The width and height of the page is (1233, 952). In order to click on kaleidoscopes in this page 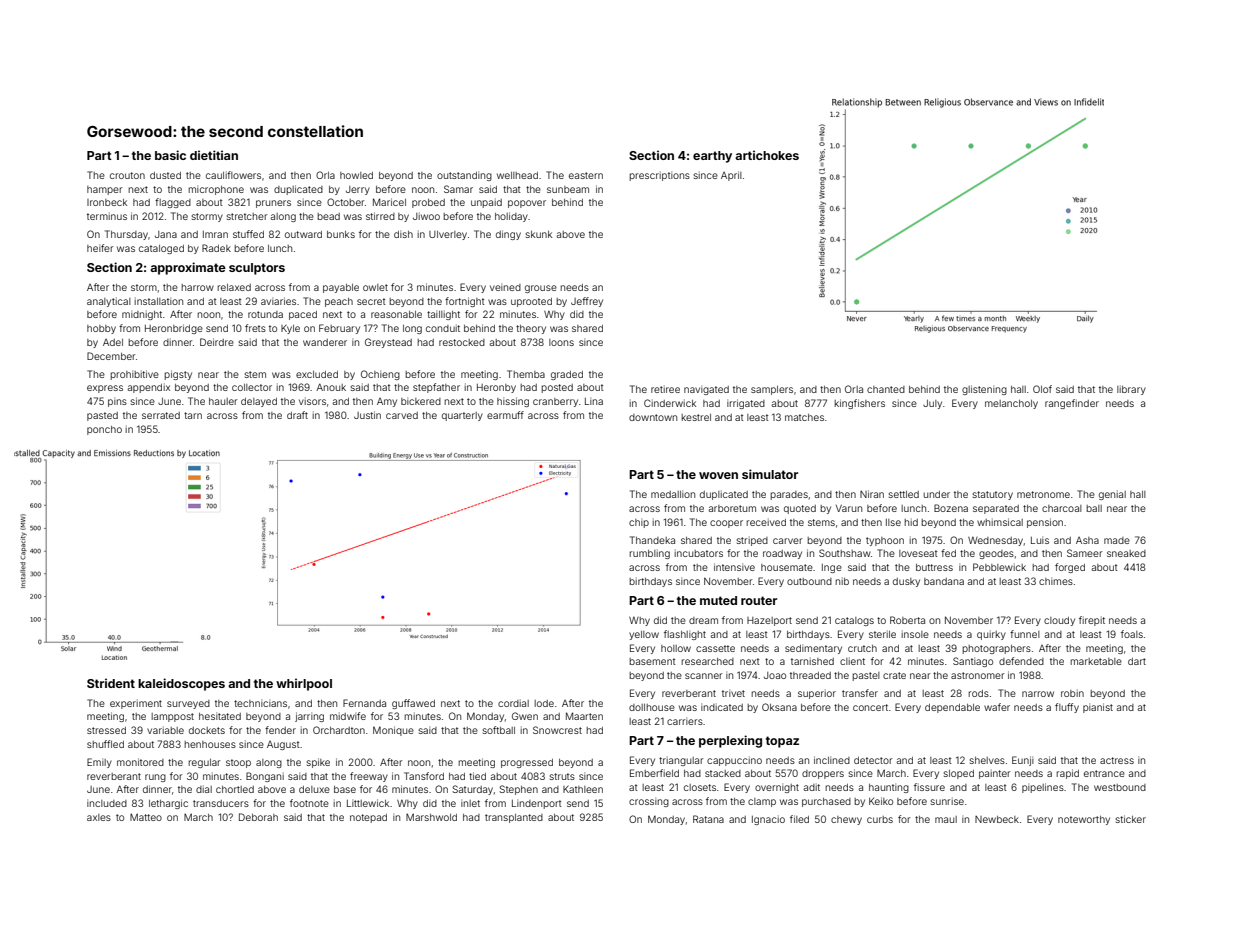, I will do `click(181, 684)`.
